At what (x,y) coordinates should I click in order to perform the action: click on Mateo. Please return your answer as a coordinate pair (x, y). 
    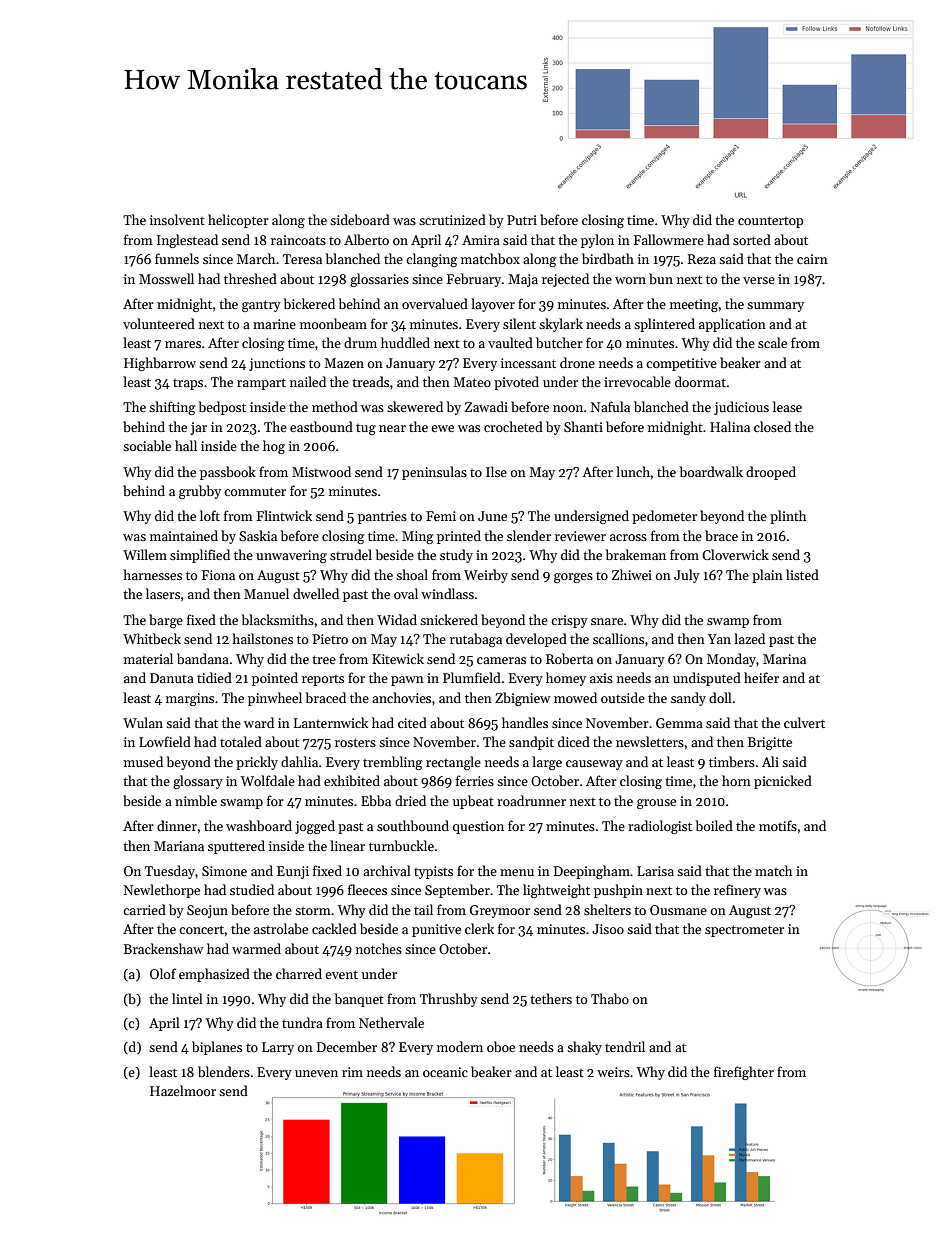
    Looking at the image, I should click on (472, 382).
